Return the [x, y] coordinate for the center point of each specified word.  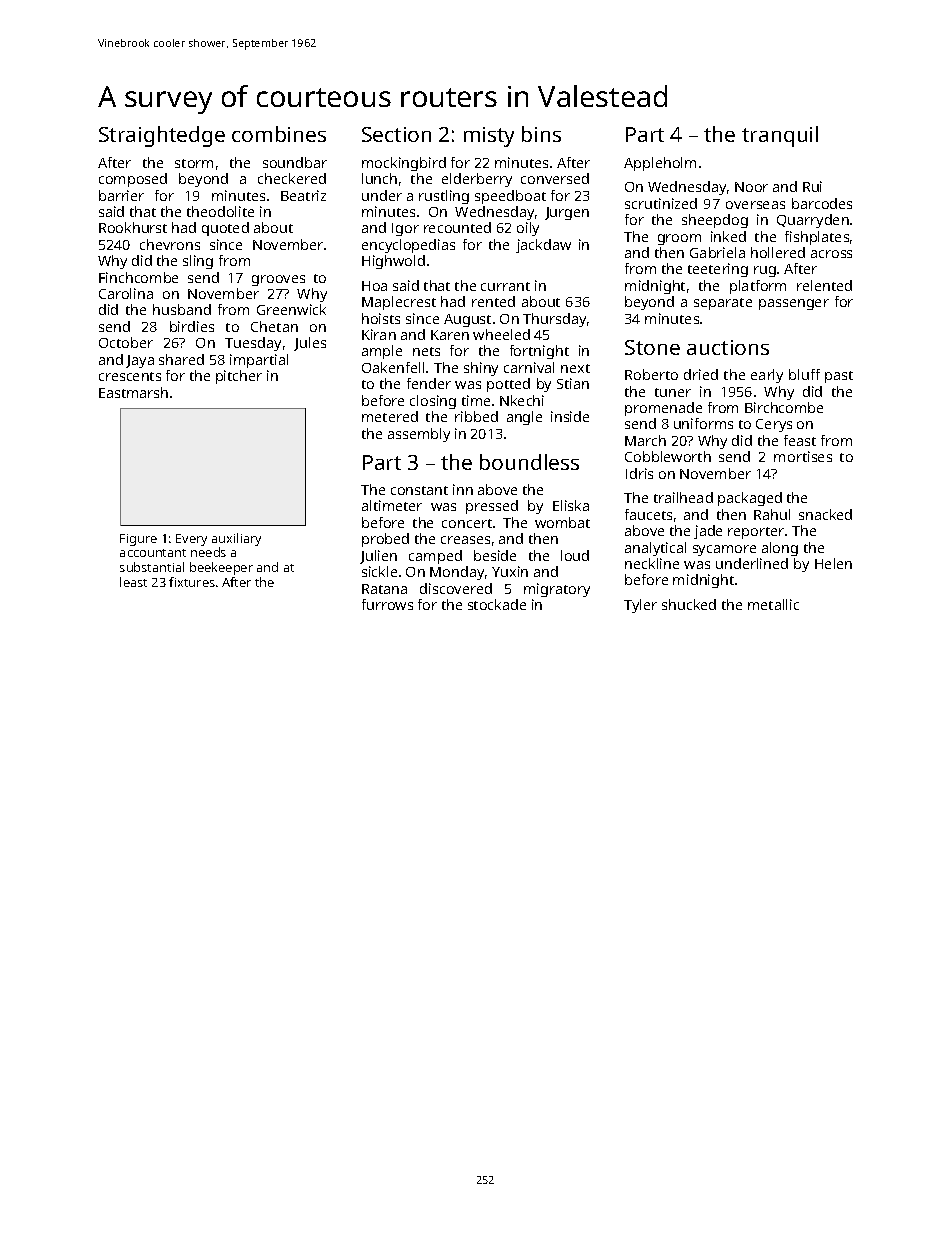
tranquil [780, 136]
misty [489, 137]
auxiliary [236, 539]
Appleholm [660, 164]
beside [495, 555]
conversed [555, 178]
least [133, 582]
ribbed [476, 416]
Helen [833, 563]
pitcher [239, 377]
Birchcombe [784, 407]
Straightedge [162, 136]
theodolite [220, 211]
